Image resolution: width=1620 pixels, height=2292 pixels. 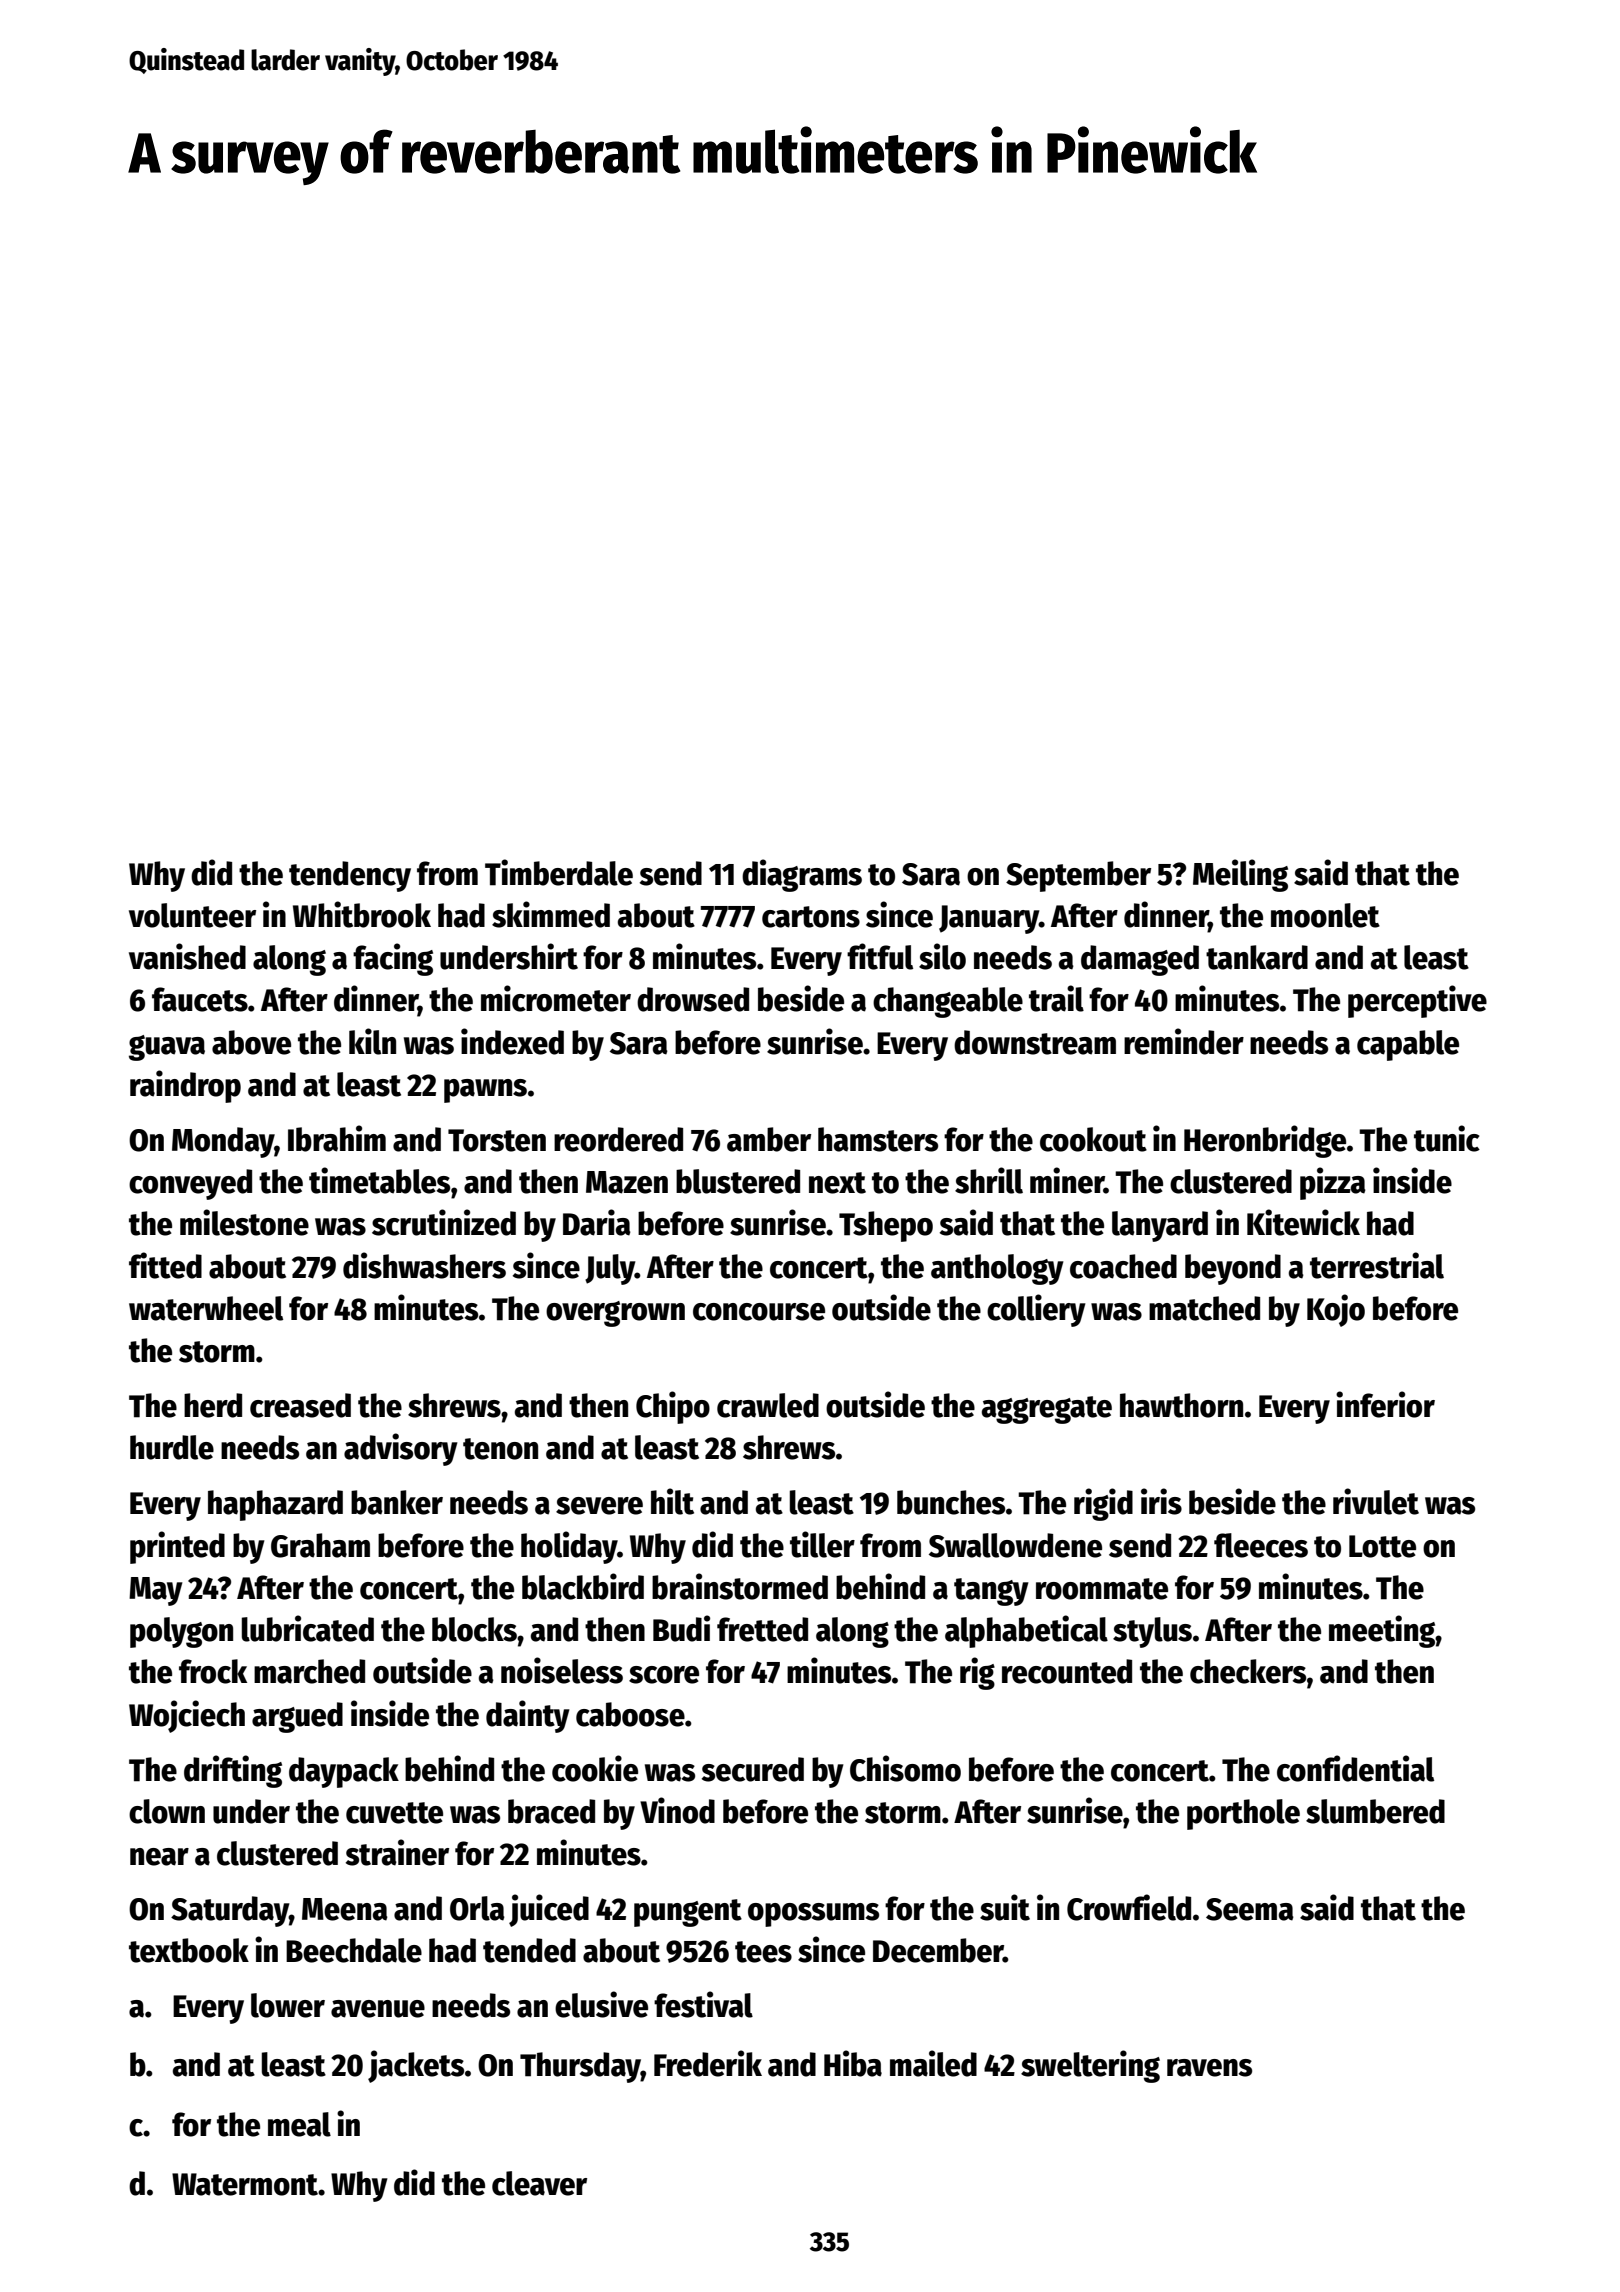 What do you see at coordinates (853, 2063) in the page?
I see `Hiba` at bounding box center [853, 2063].
